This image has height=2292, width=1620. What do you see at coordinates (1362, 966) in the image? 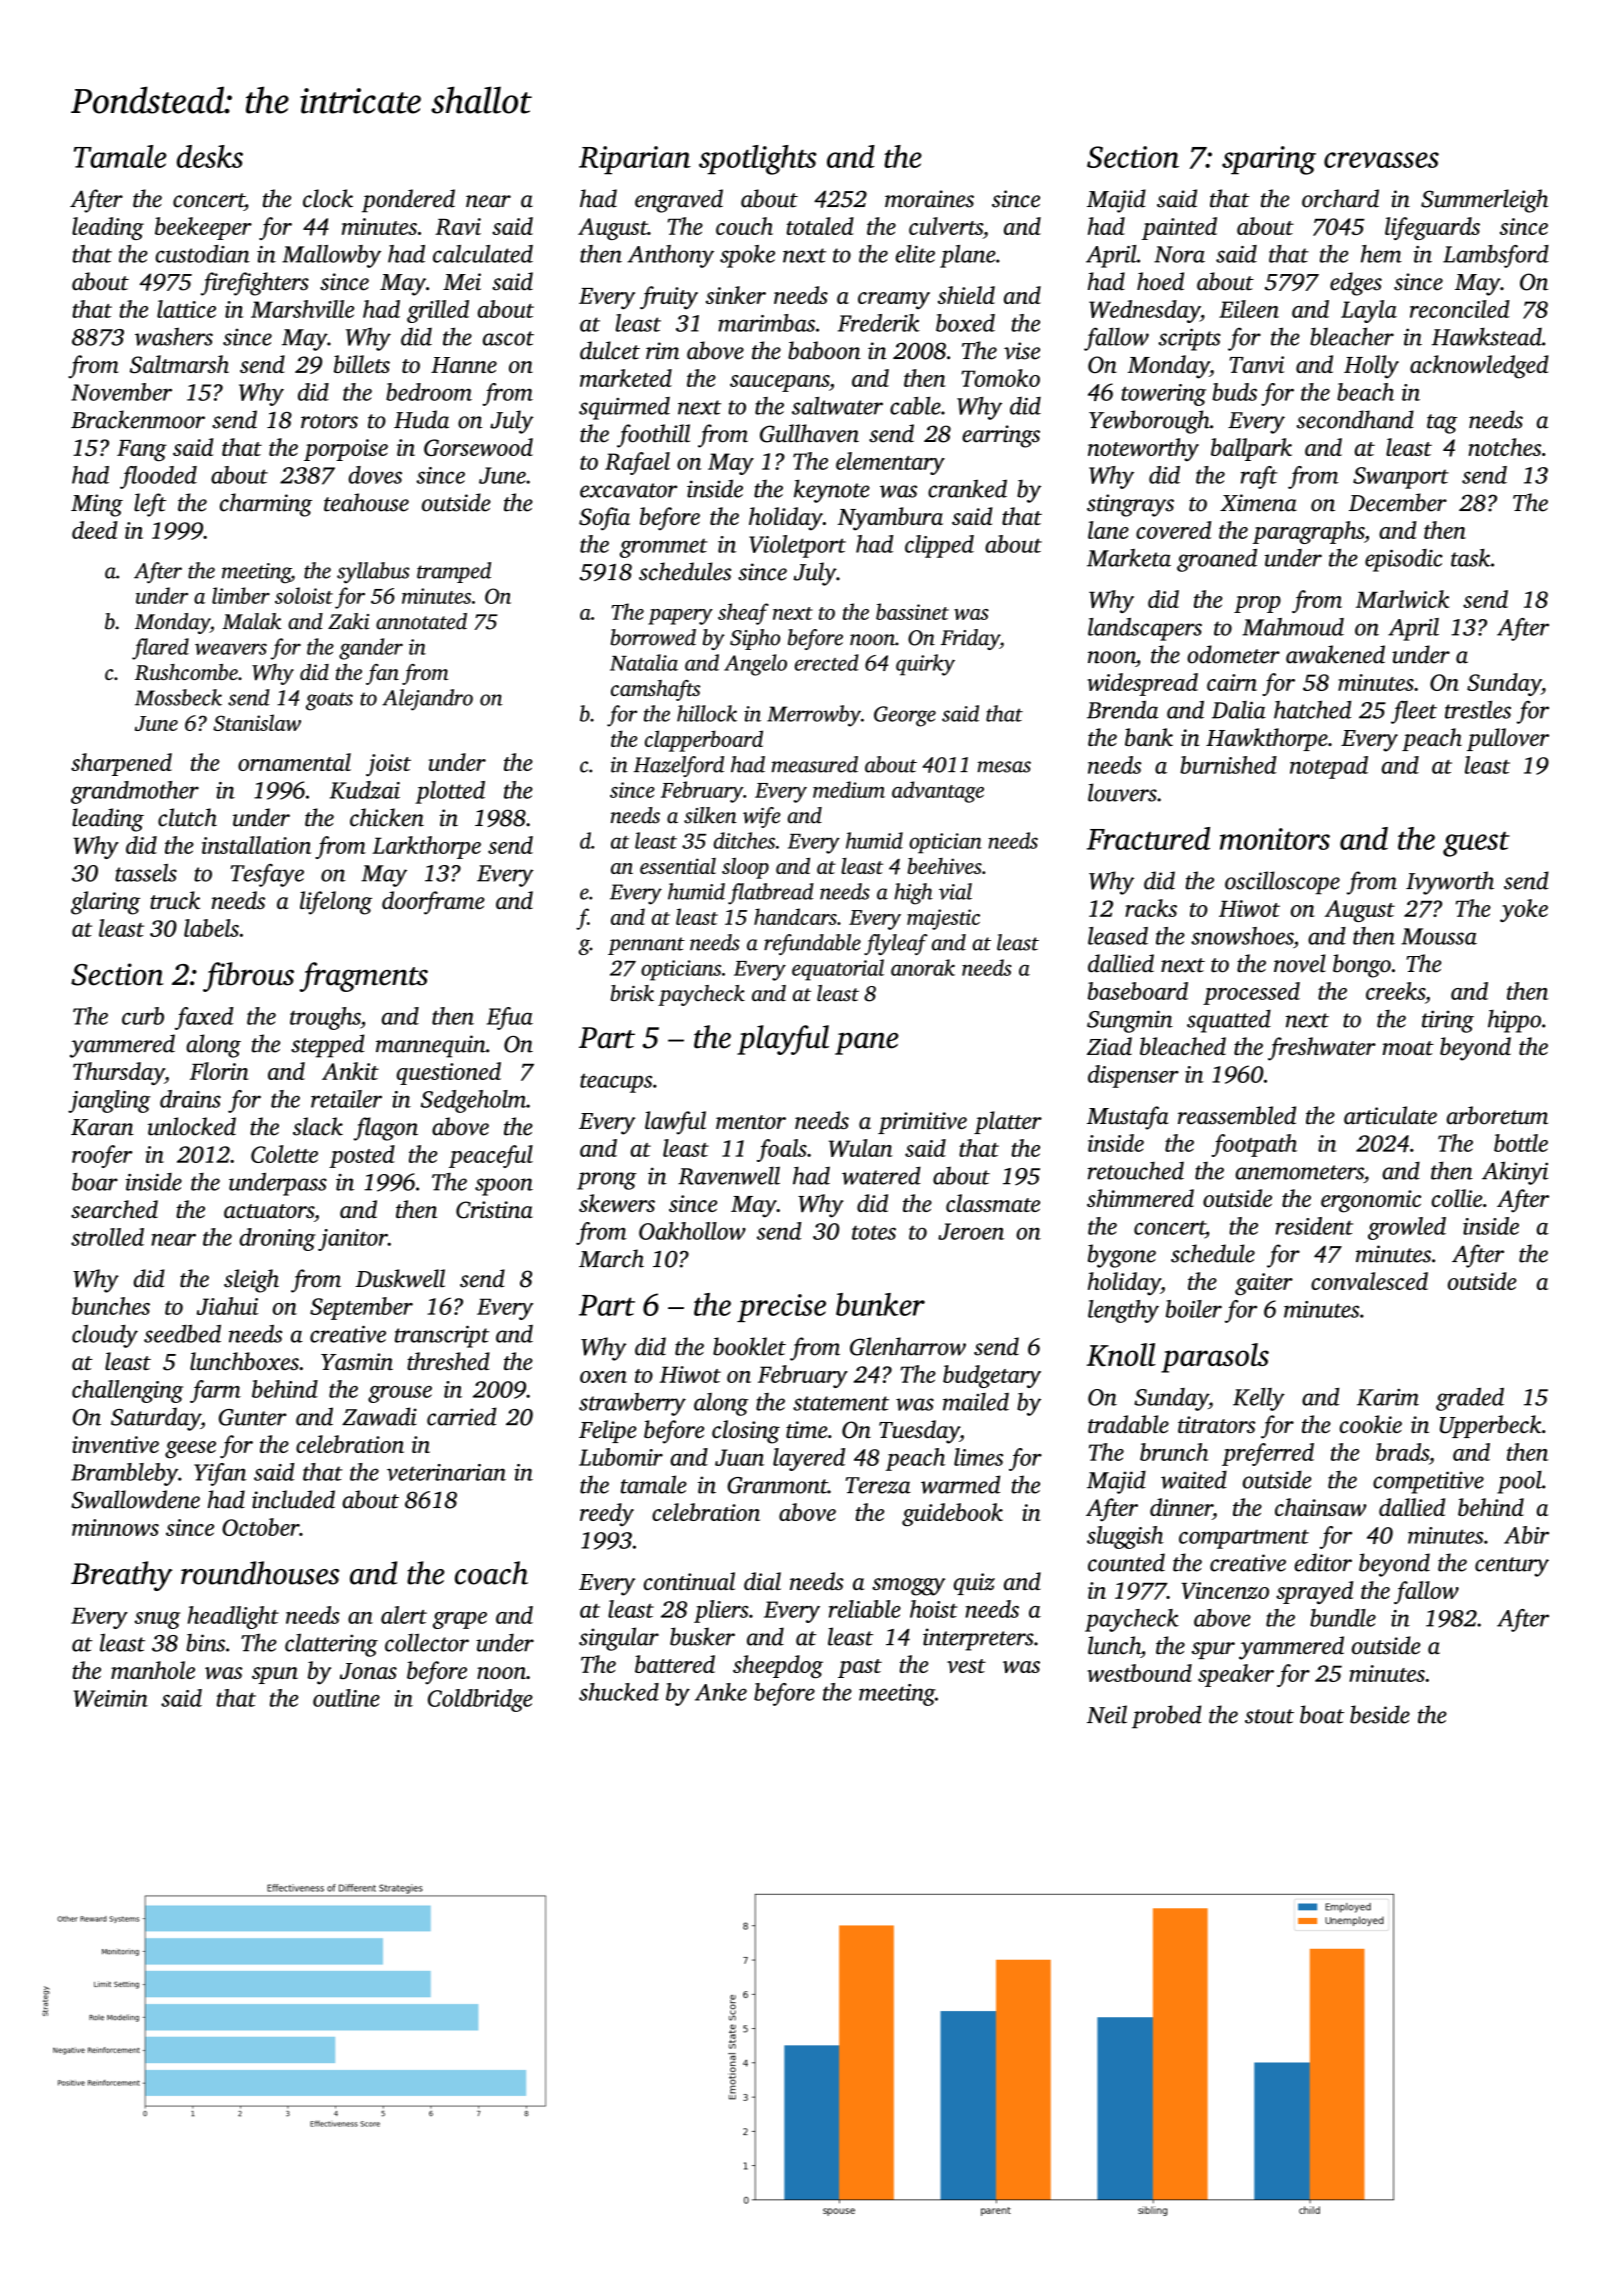
I see `bongo` at bounding box center [1362, 966].
